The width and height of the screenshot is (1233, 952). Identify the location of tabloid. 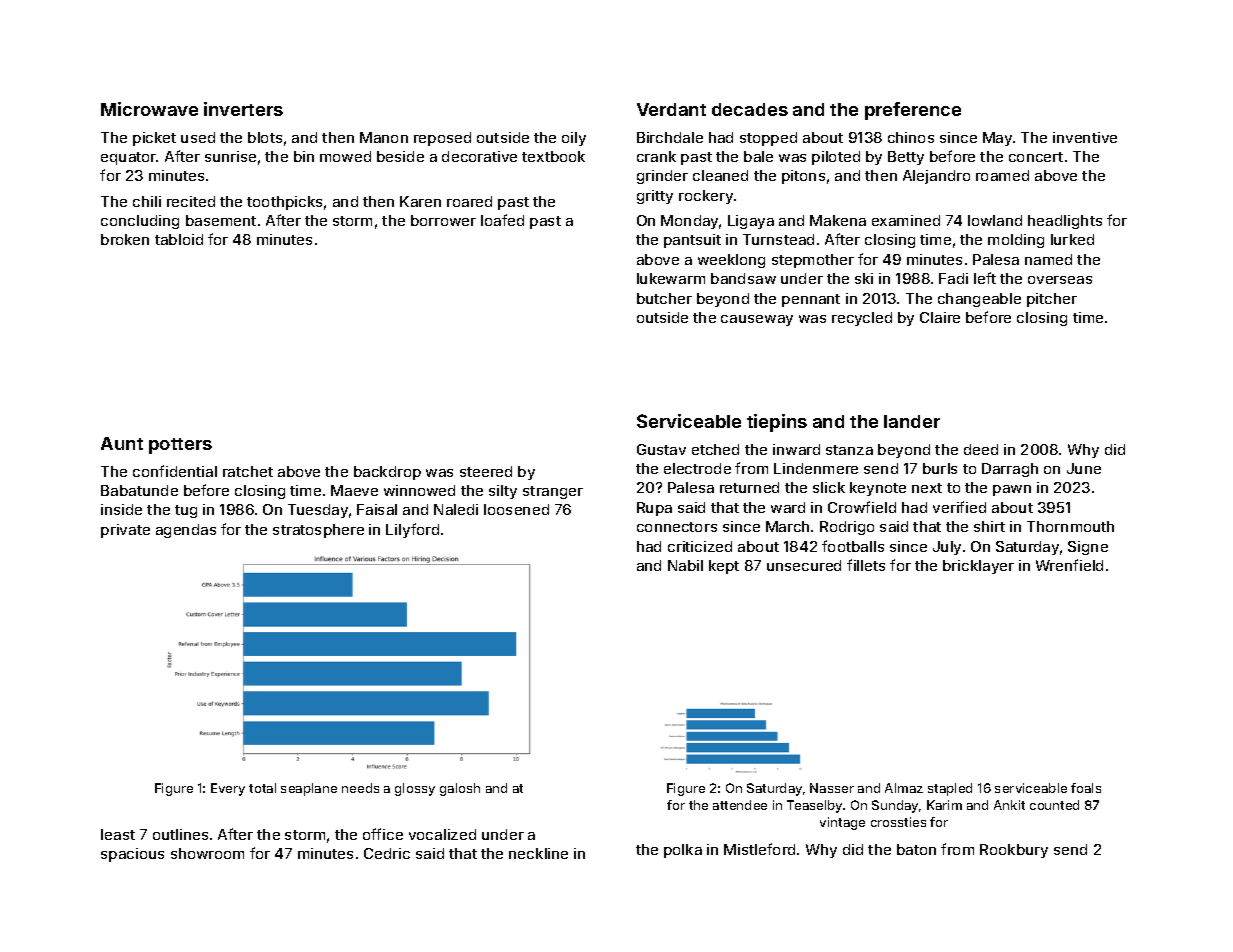
(179, 239).
